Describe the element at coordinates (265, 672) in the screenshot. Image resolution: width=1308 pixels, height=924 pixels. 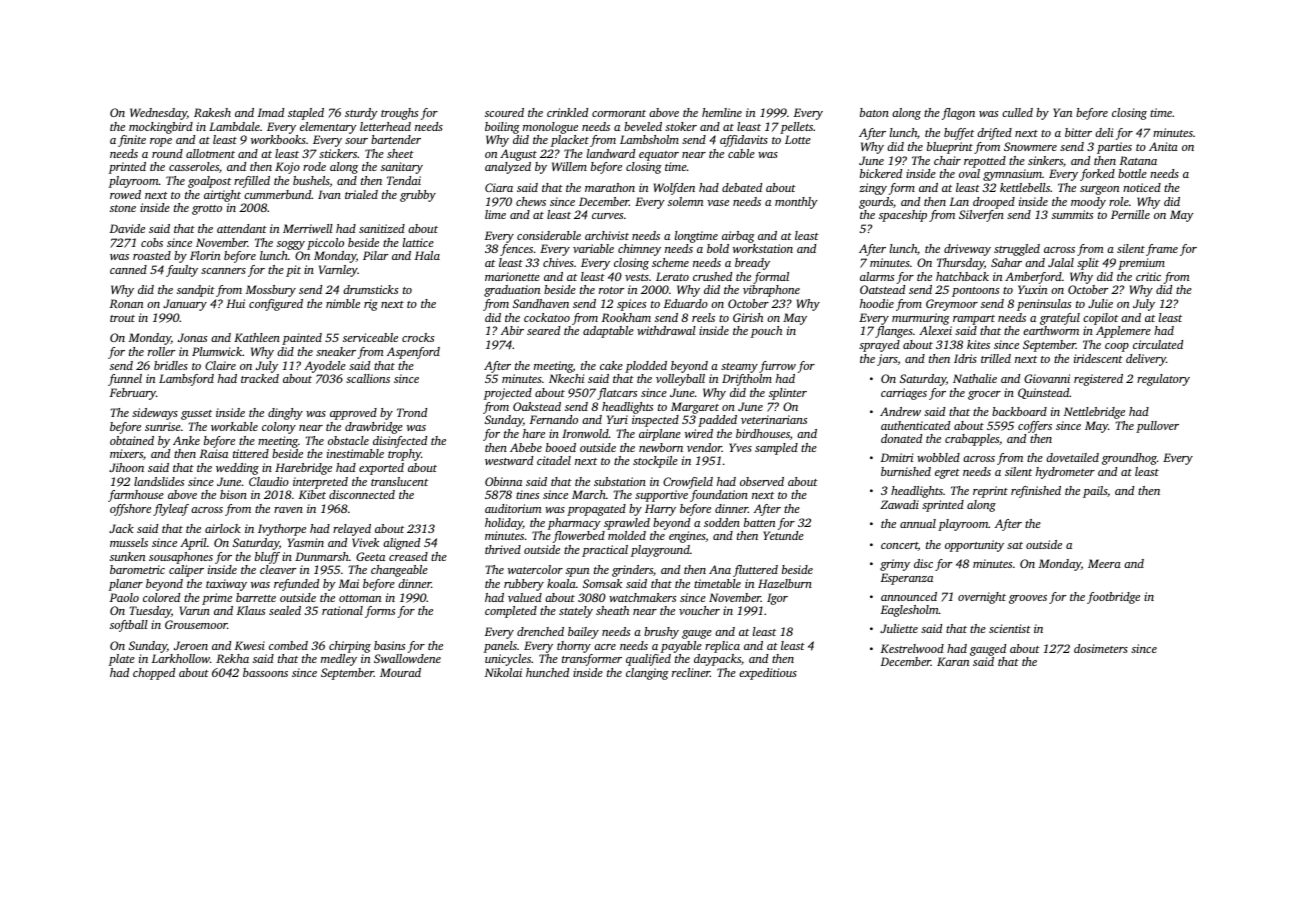
I see `bassoons` at that location.
